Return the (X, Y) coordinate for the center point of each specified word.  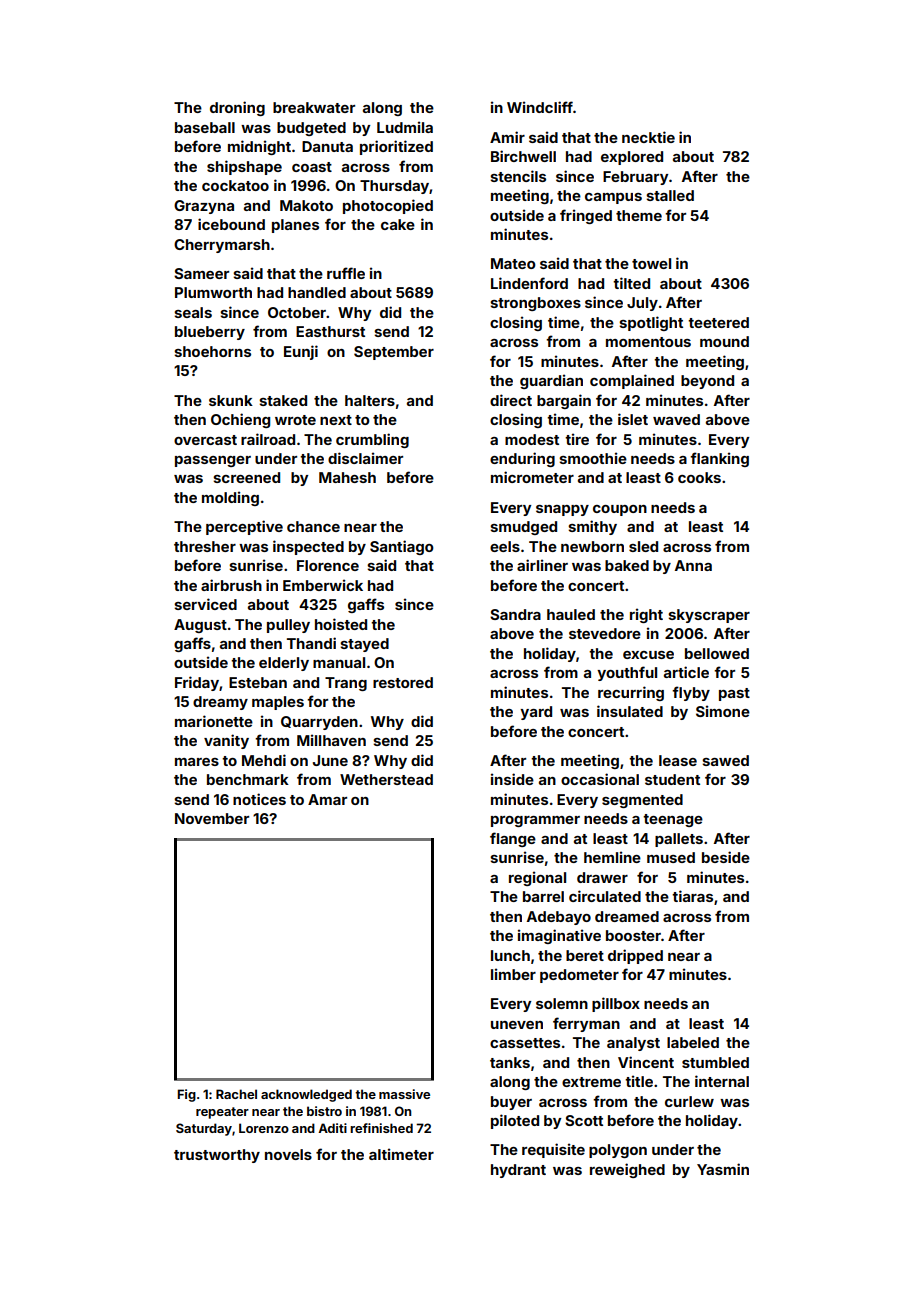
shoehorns (212, 351)
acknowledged (306, 1095)
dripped (635, 956)
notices (259, 799)
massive (404, 1094)
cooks (699, 477)
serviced (205, 604)
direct (511, 400)
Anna (693, 565)
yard (536, 713)
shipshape (244, 167)
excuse (648, 655)
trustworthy (217, 1156)
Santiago (402, 547)
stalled (670, 195)
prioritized (396, 147)
